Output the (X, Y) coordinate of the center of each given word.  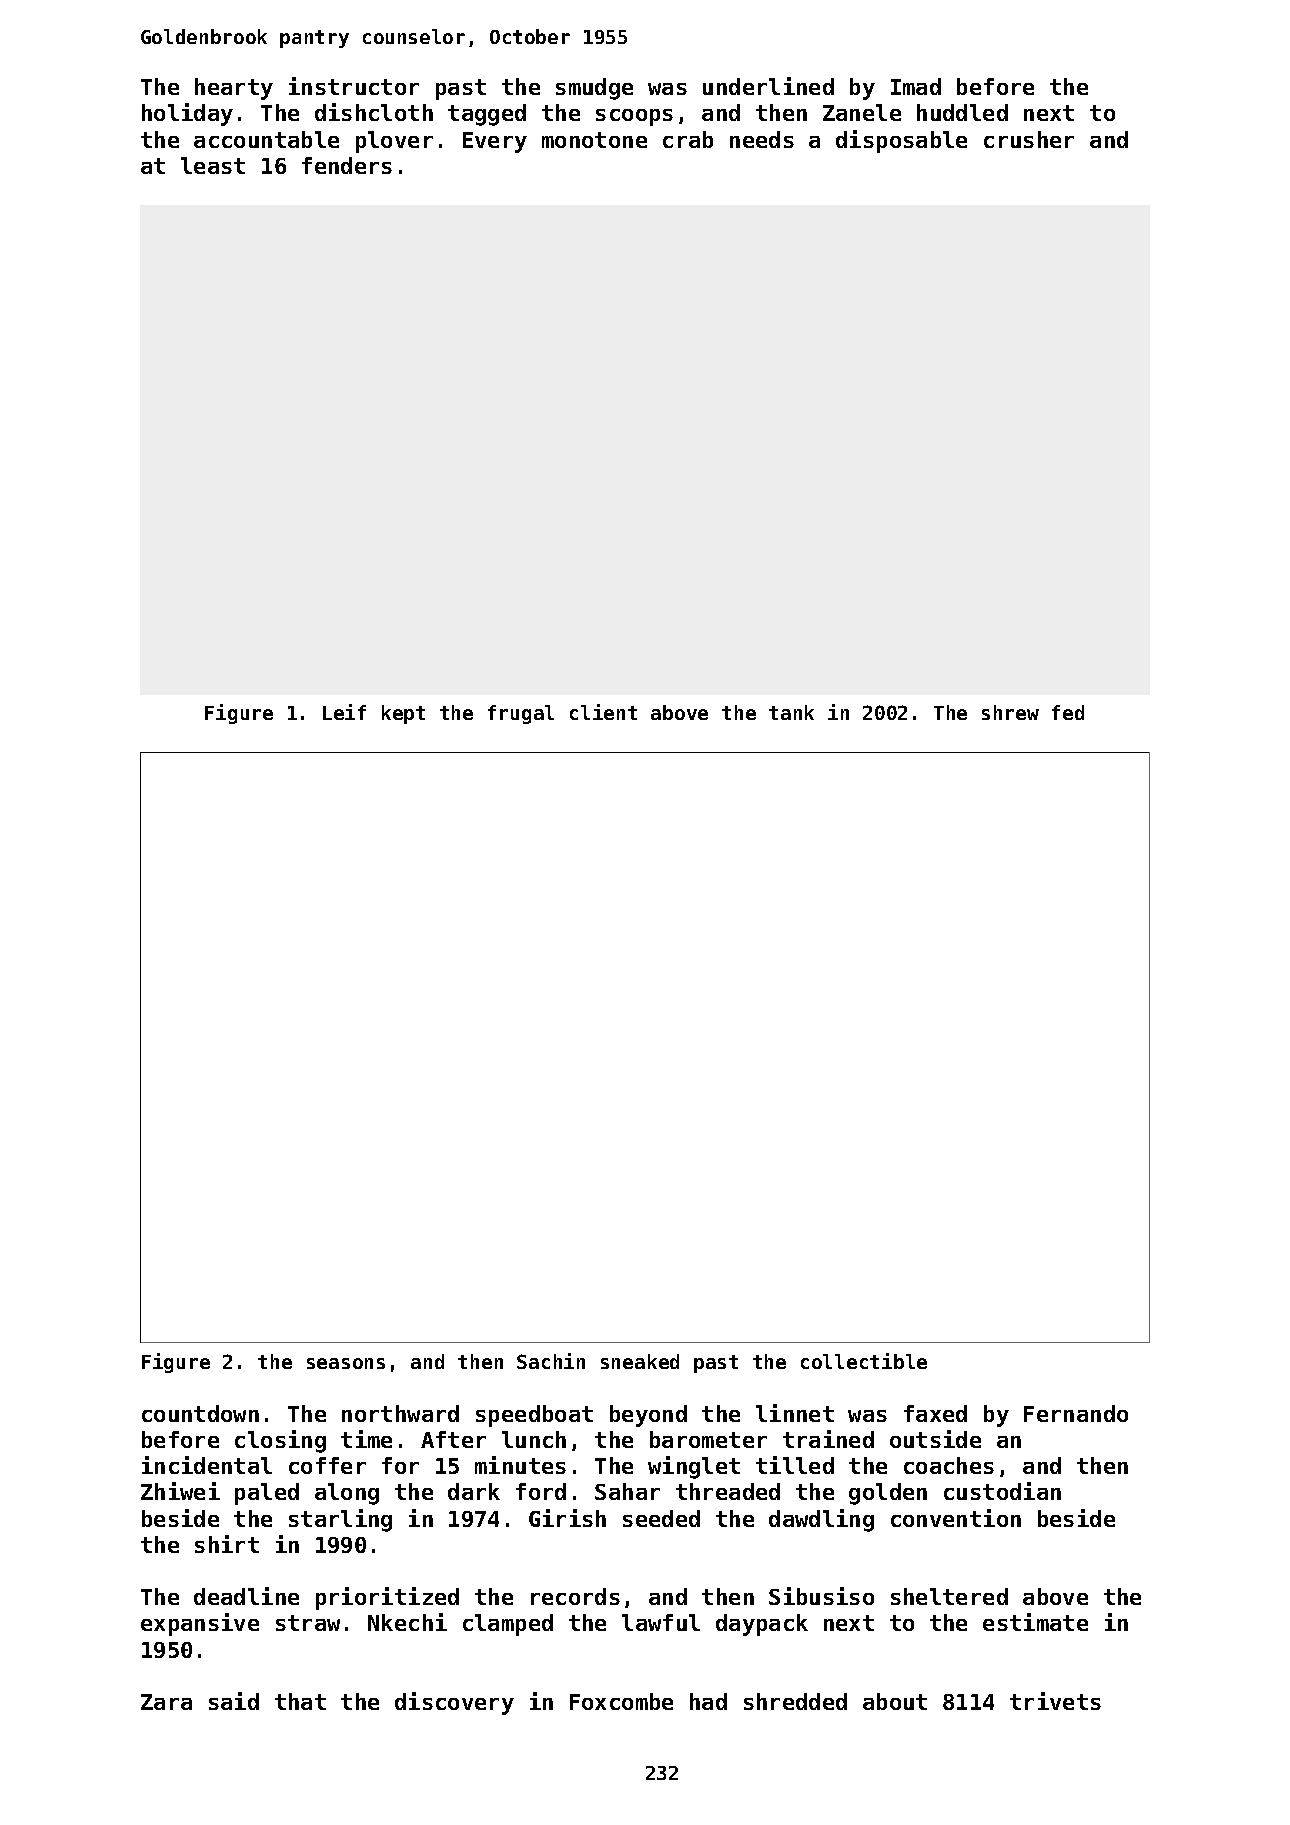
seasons (346, 1363)
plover (394, 142)
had (708, 1701)
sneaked (640, 1361)
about (895, 1701)
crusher (1029, 139)
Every (495, 142)
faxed (935, 1413)
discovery (454, 1703)
